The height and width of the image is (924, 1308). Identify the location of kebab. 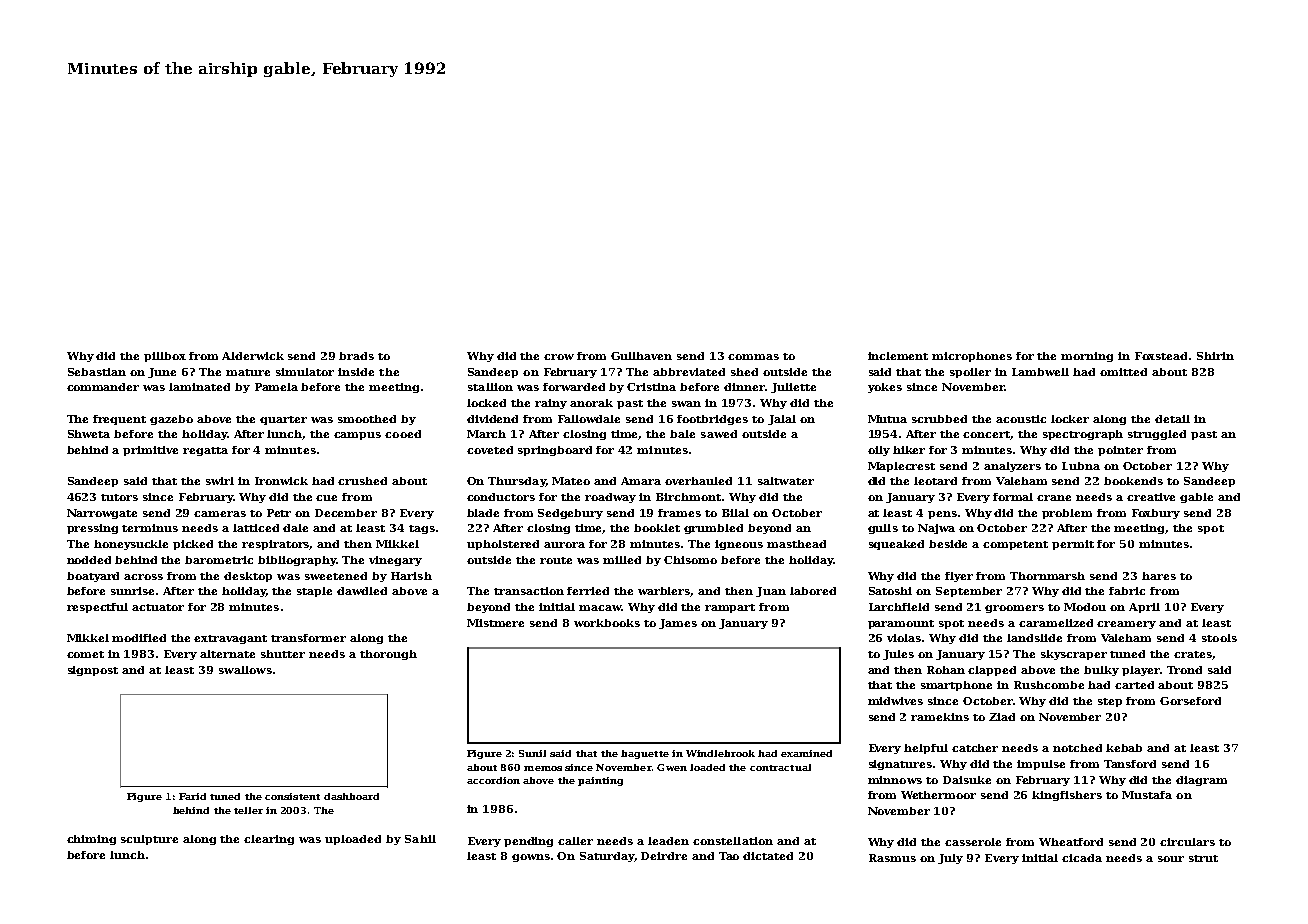
(1124, 748).
